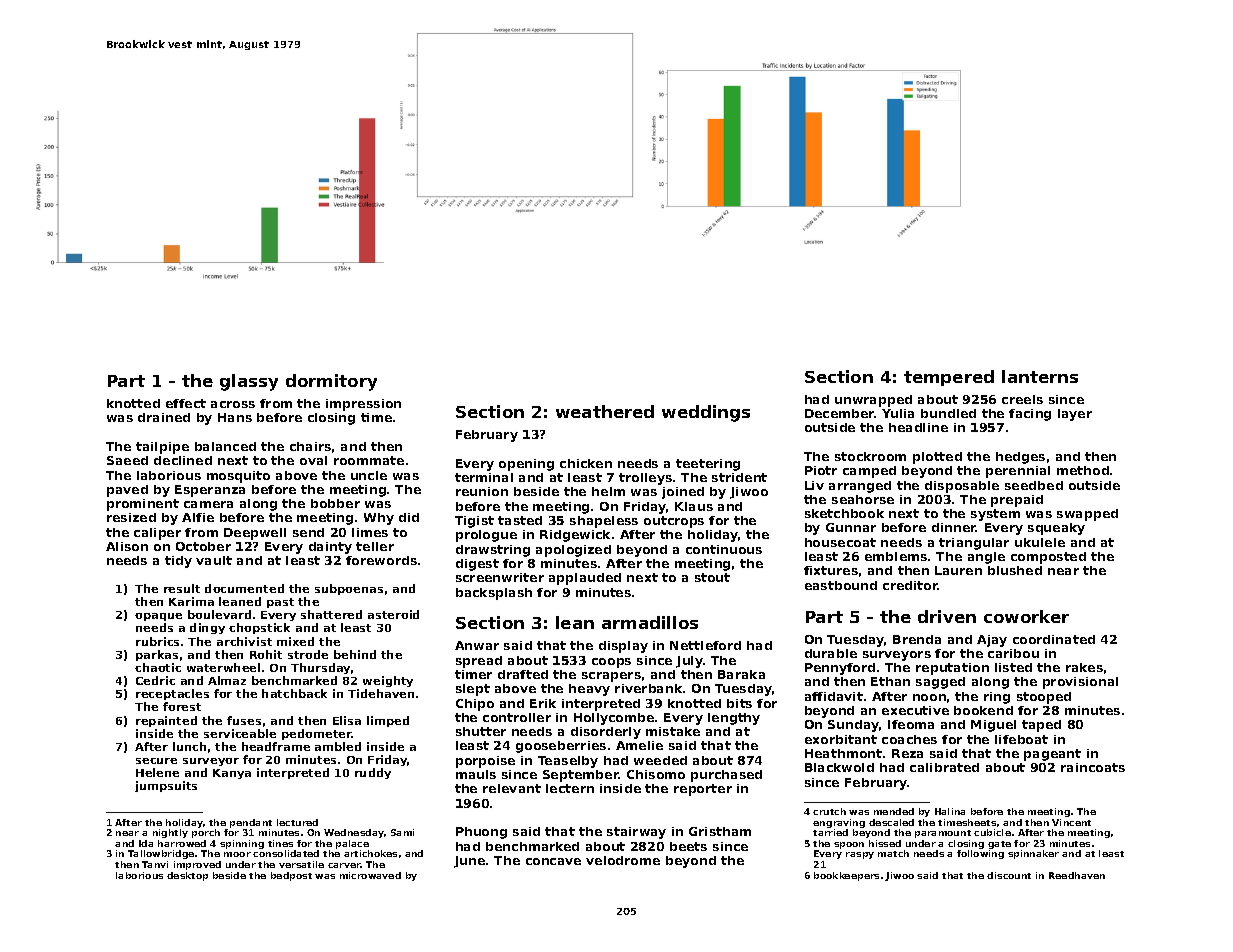 This page has height=952, width=1233. What do you see at coordinates (589, 690) in the page?
I see `heavy` at bounding box center [589, 690].
